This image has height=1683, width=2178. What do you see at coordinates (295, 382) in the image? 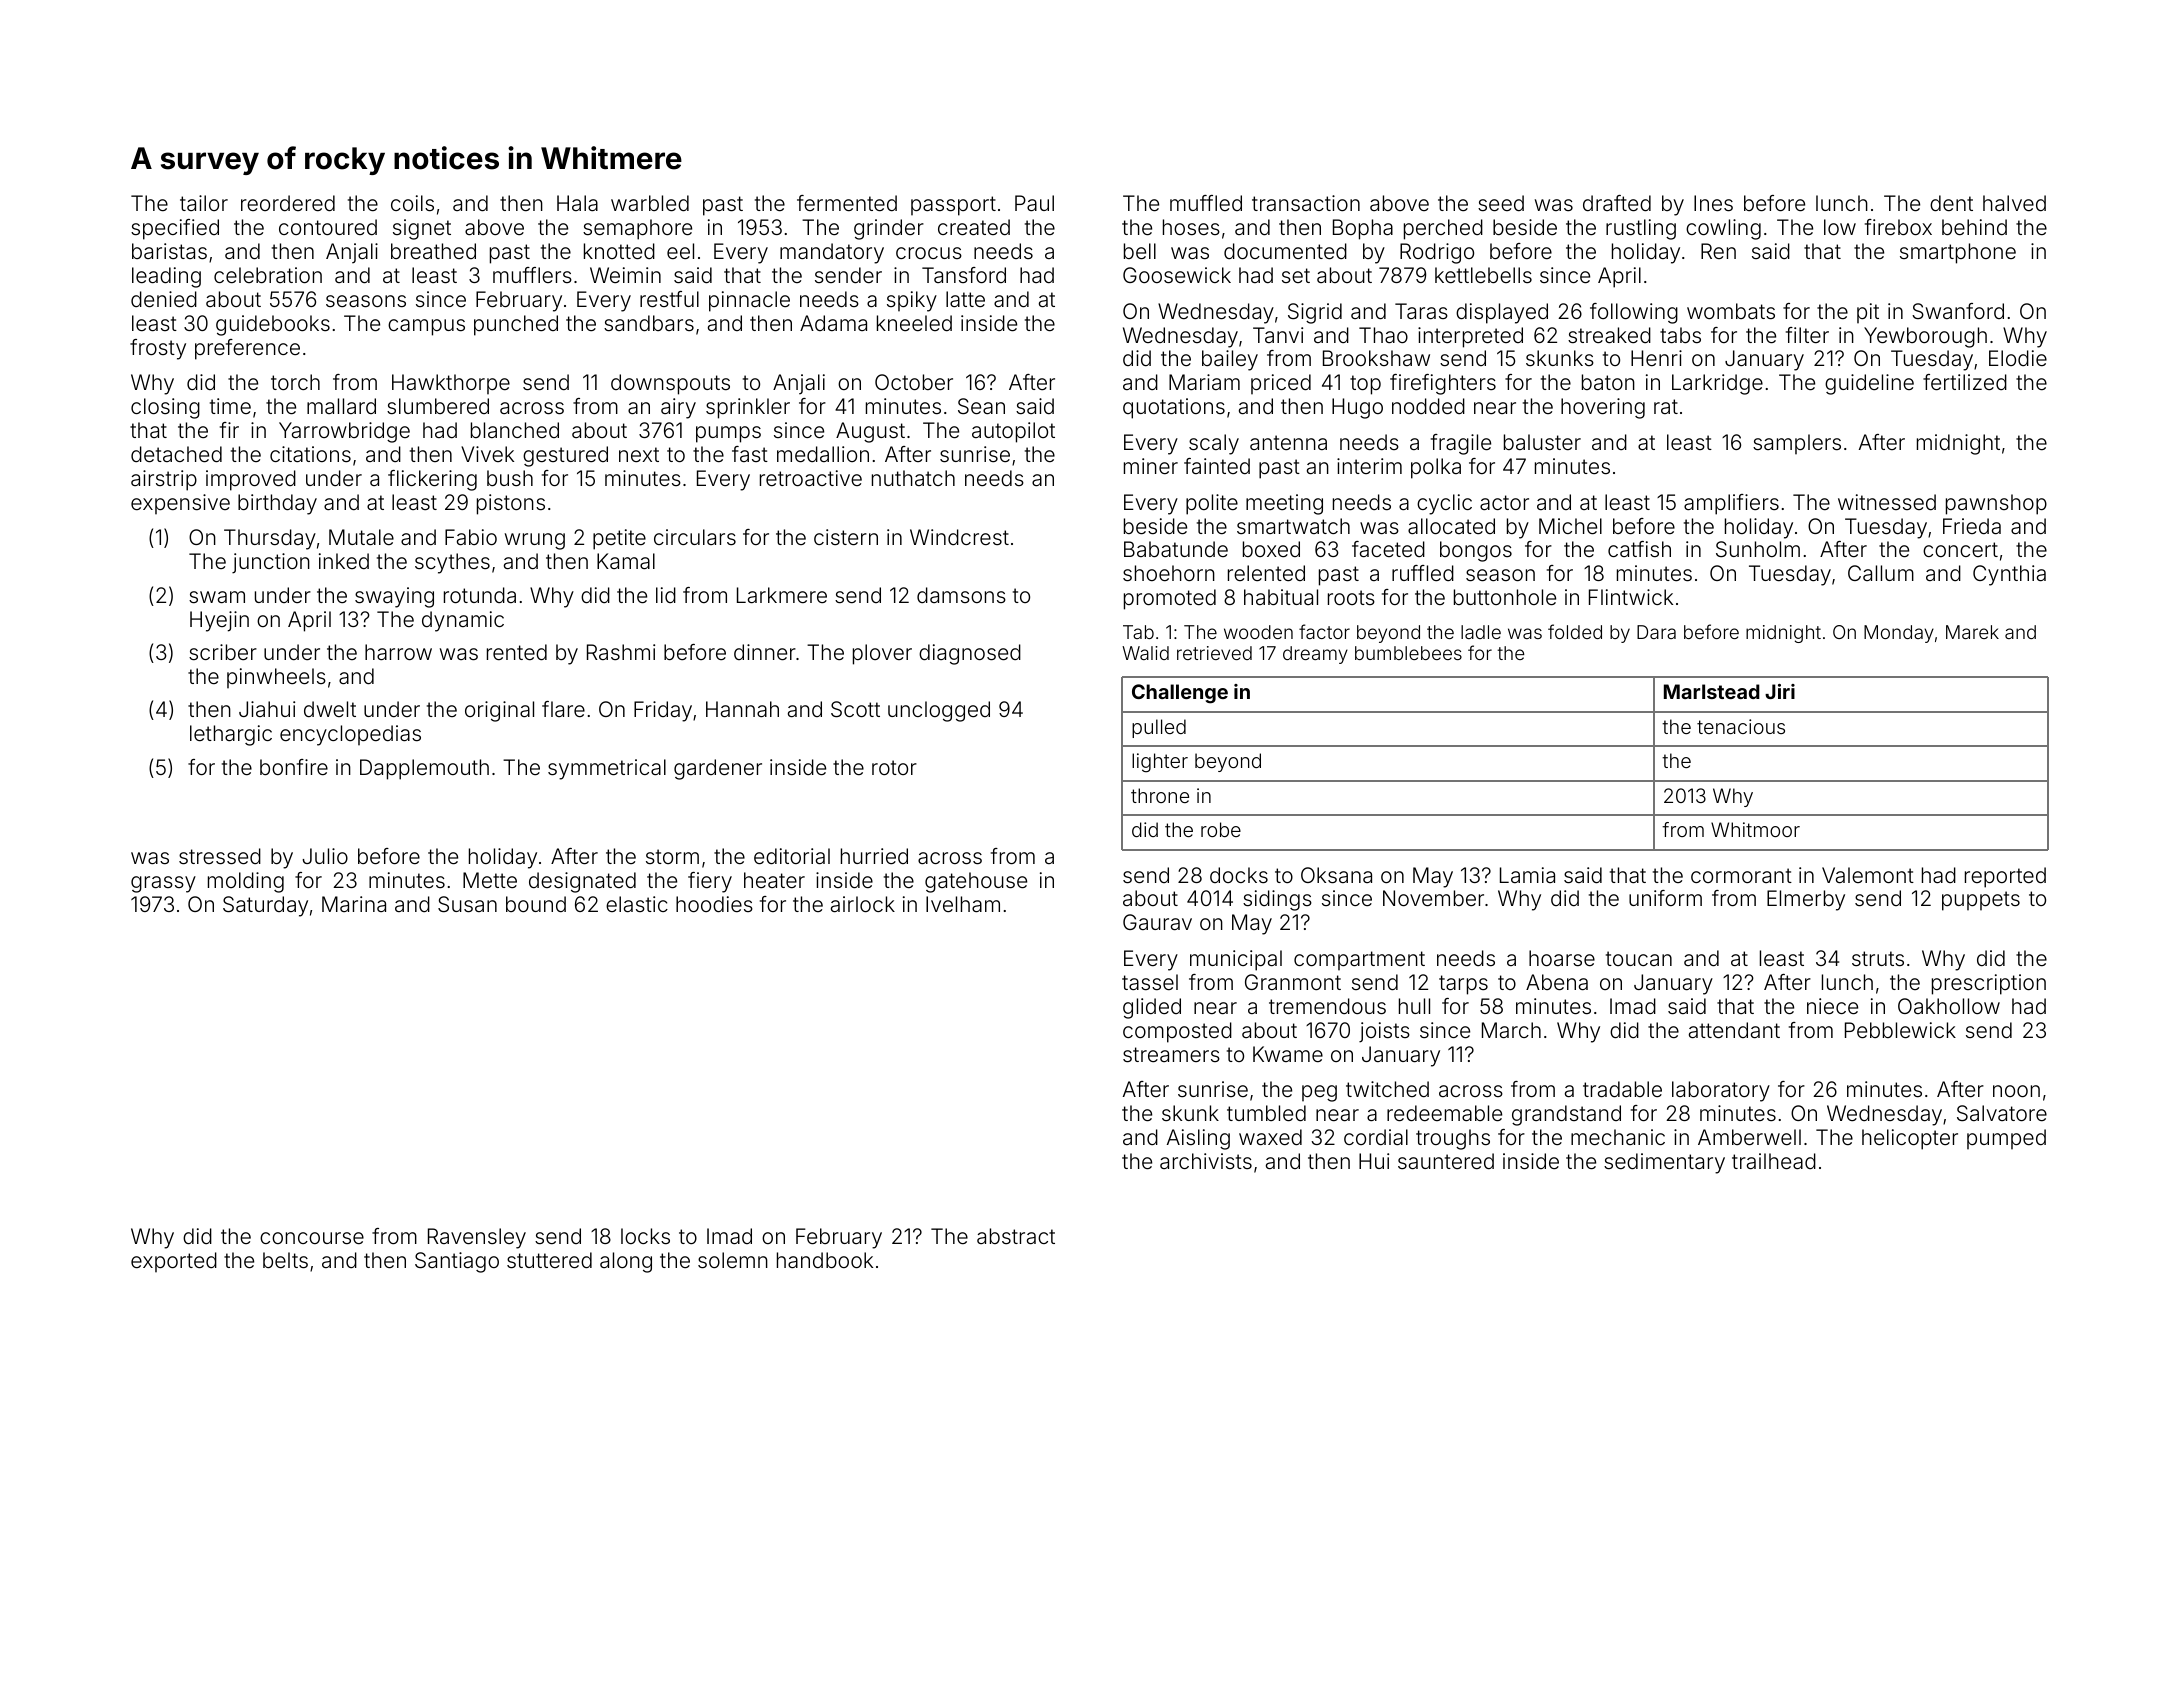
I see `torch` at bounding box center [295, 382].
